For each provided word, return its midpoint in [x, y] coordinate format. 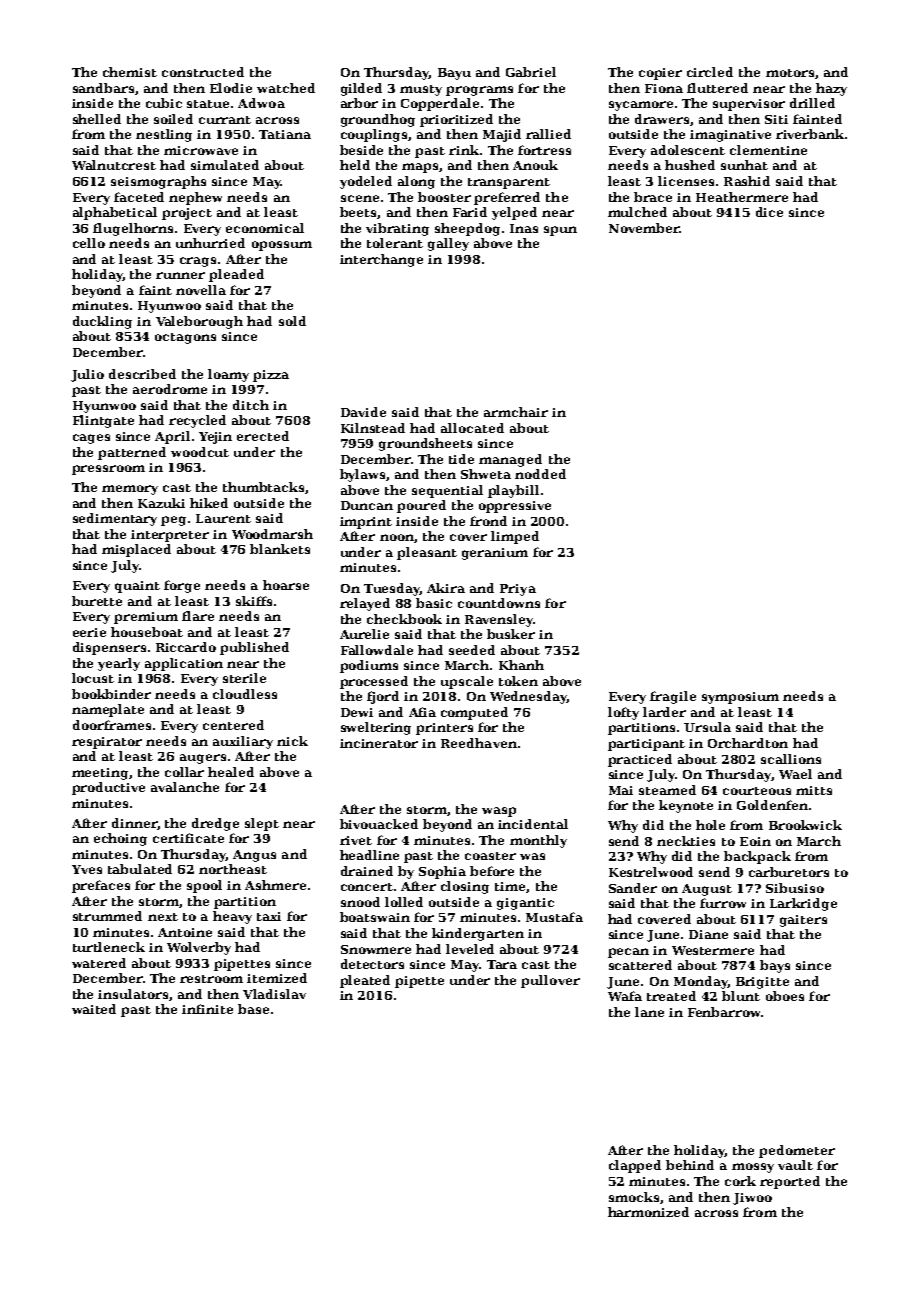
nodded [540, 474]
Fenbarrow [724, 1012]
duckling [102, 322]
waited [94, 1009]
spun [560, 231]
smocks [634, 1197]
